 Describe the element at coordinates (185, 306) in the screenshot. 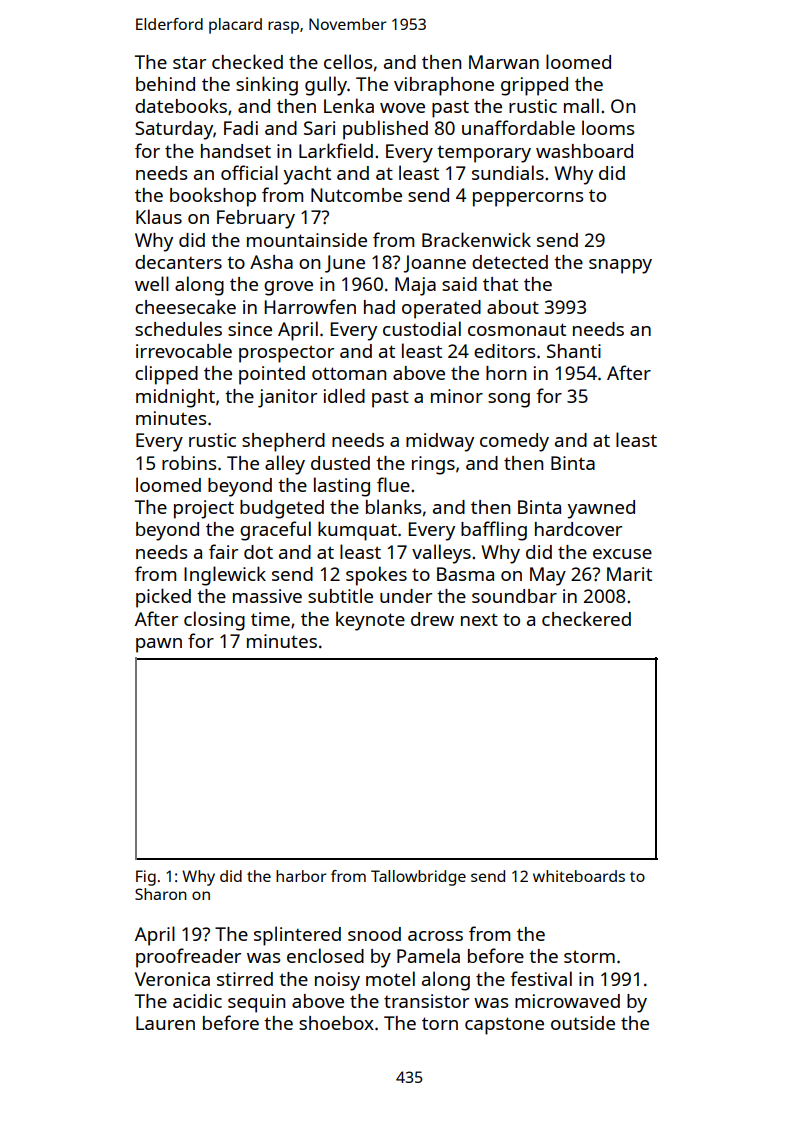

I see `cheesecake` at that location.
